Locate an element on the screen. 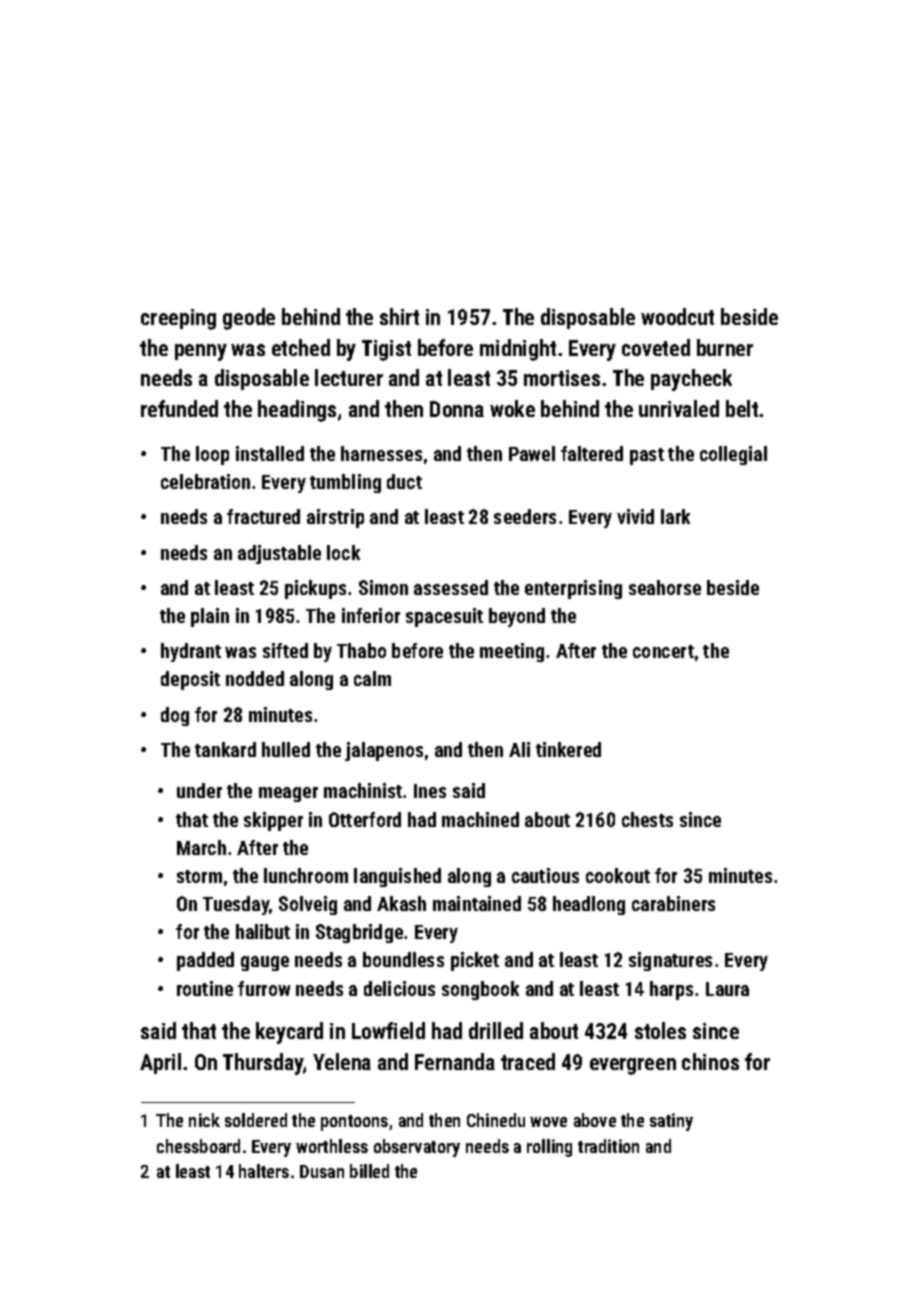 Image resolution: width=924 pixels, height=1311 pixels. picket is located at coordinates (475, 961).
